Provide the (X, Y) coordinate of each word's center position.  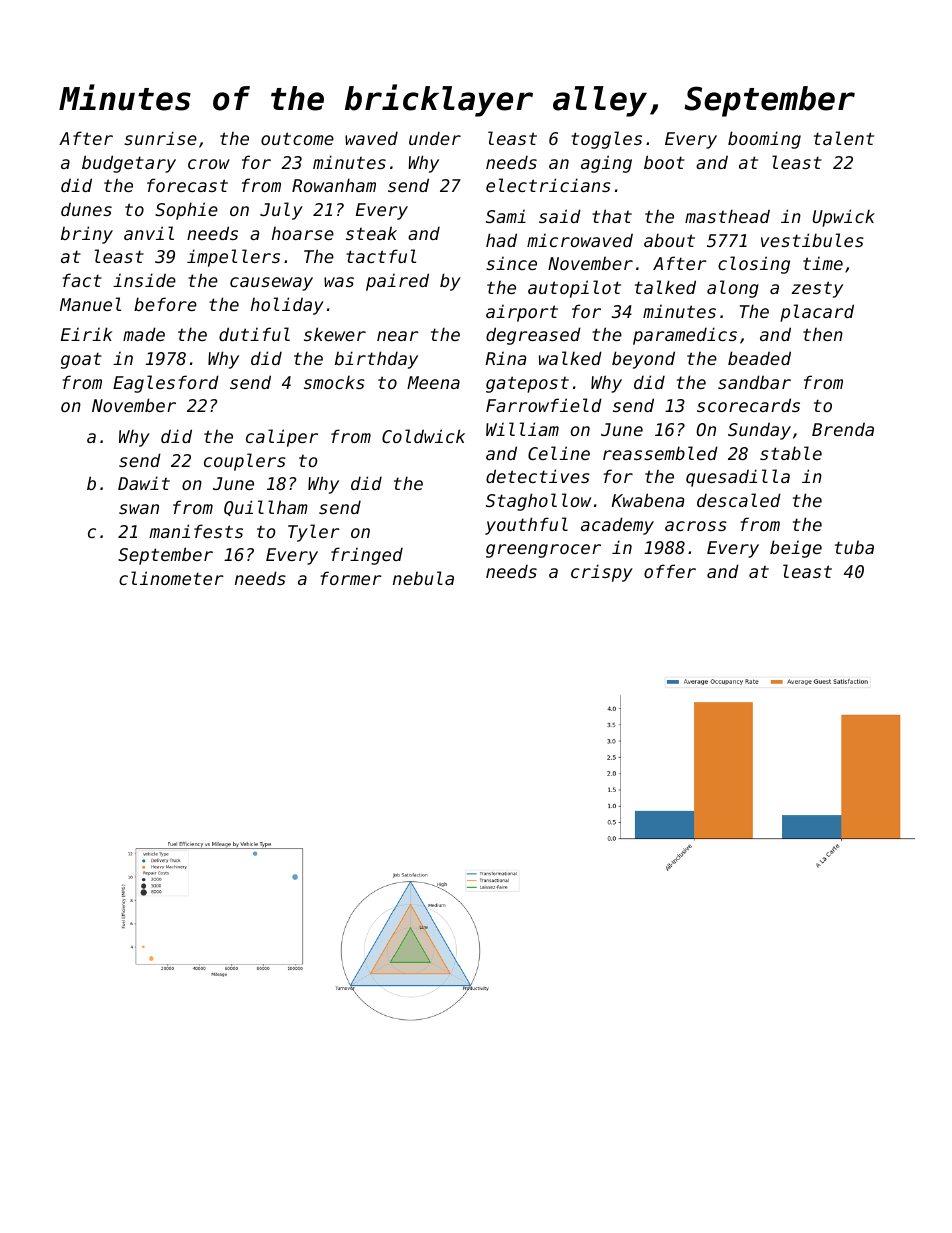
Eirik (86, 334)
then (823, 334)
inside (144, 280)
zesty (817, 289)
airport (522, 313)
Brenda (843, 429)
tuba (854, 547)
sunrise (160, 138)
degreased (533, 336)
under (435, 138)
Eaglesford (166, 384)
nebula (423, 578)
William (522, 429)
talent (844, 138)
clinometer (171, 578)
